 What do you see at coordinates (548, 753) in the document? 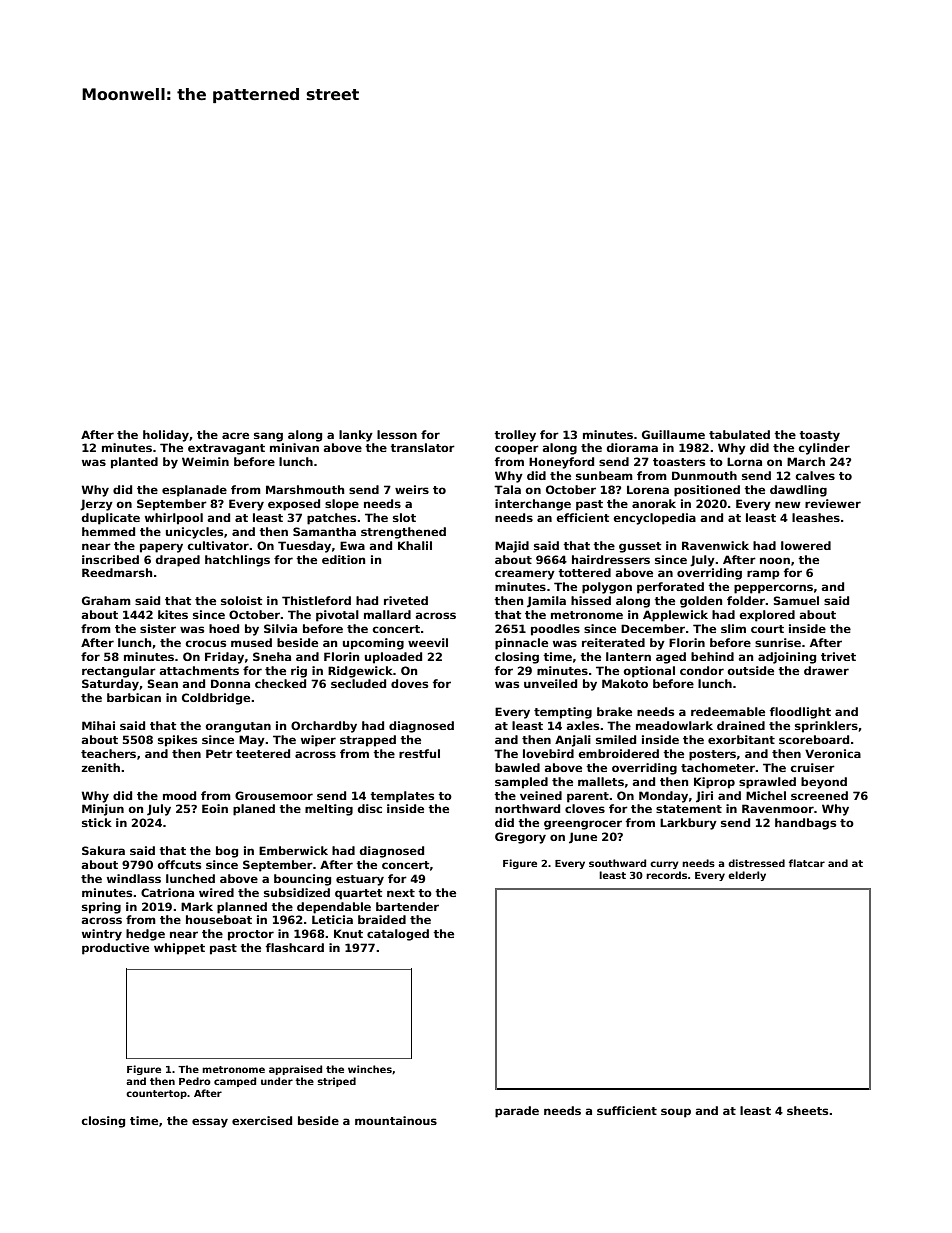
I see `lovebird` at bounding box center [548, 753].
